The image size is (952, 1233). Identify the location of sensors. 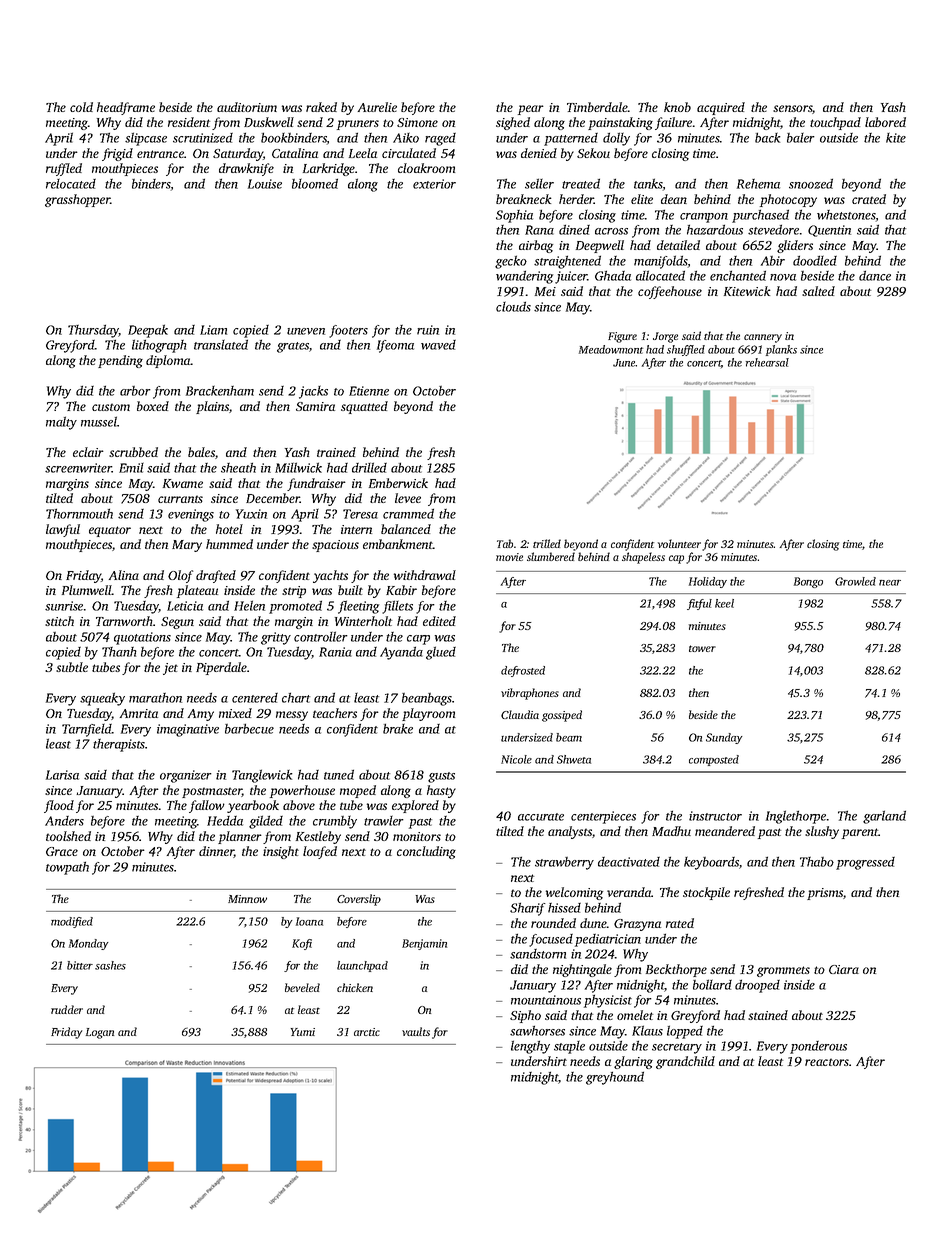
(792, 108).
